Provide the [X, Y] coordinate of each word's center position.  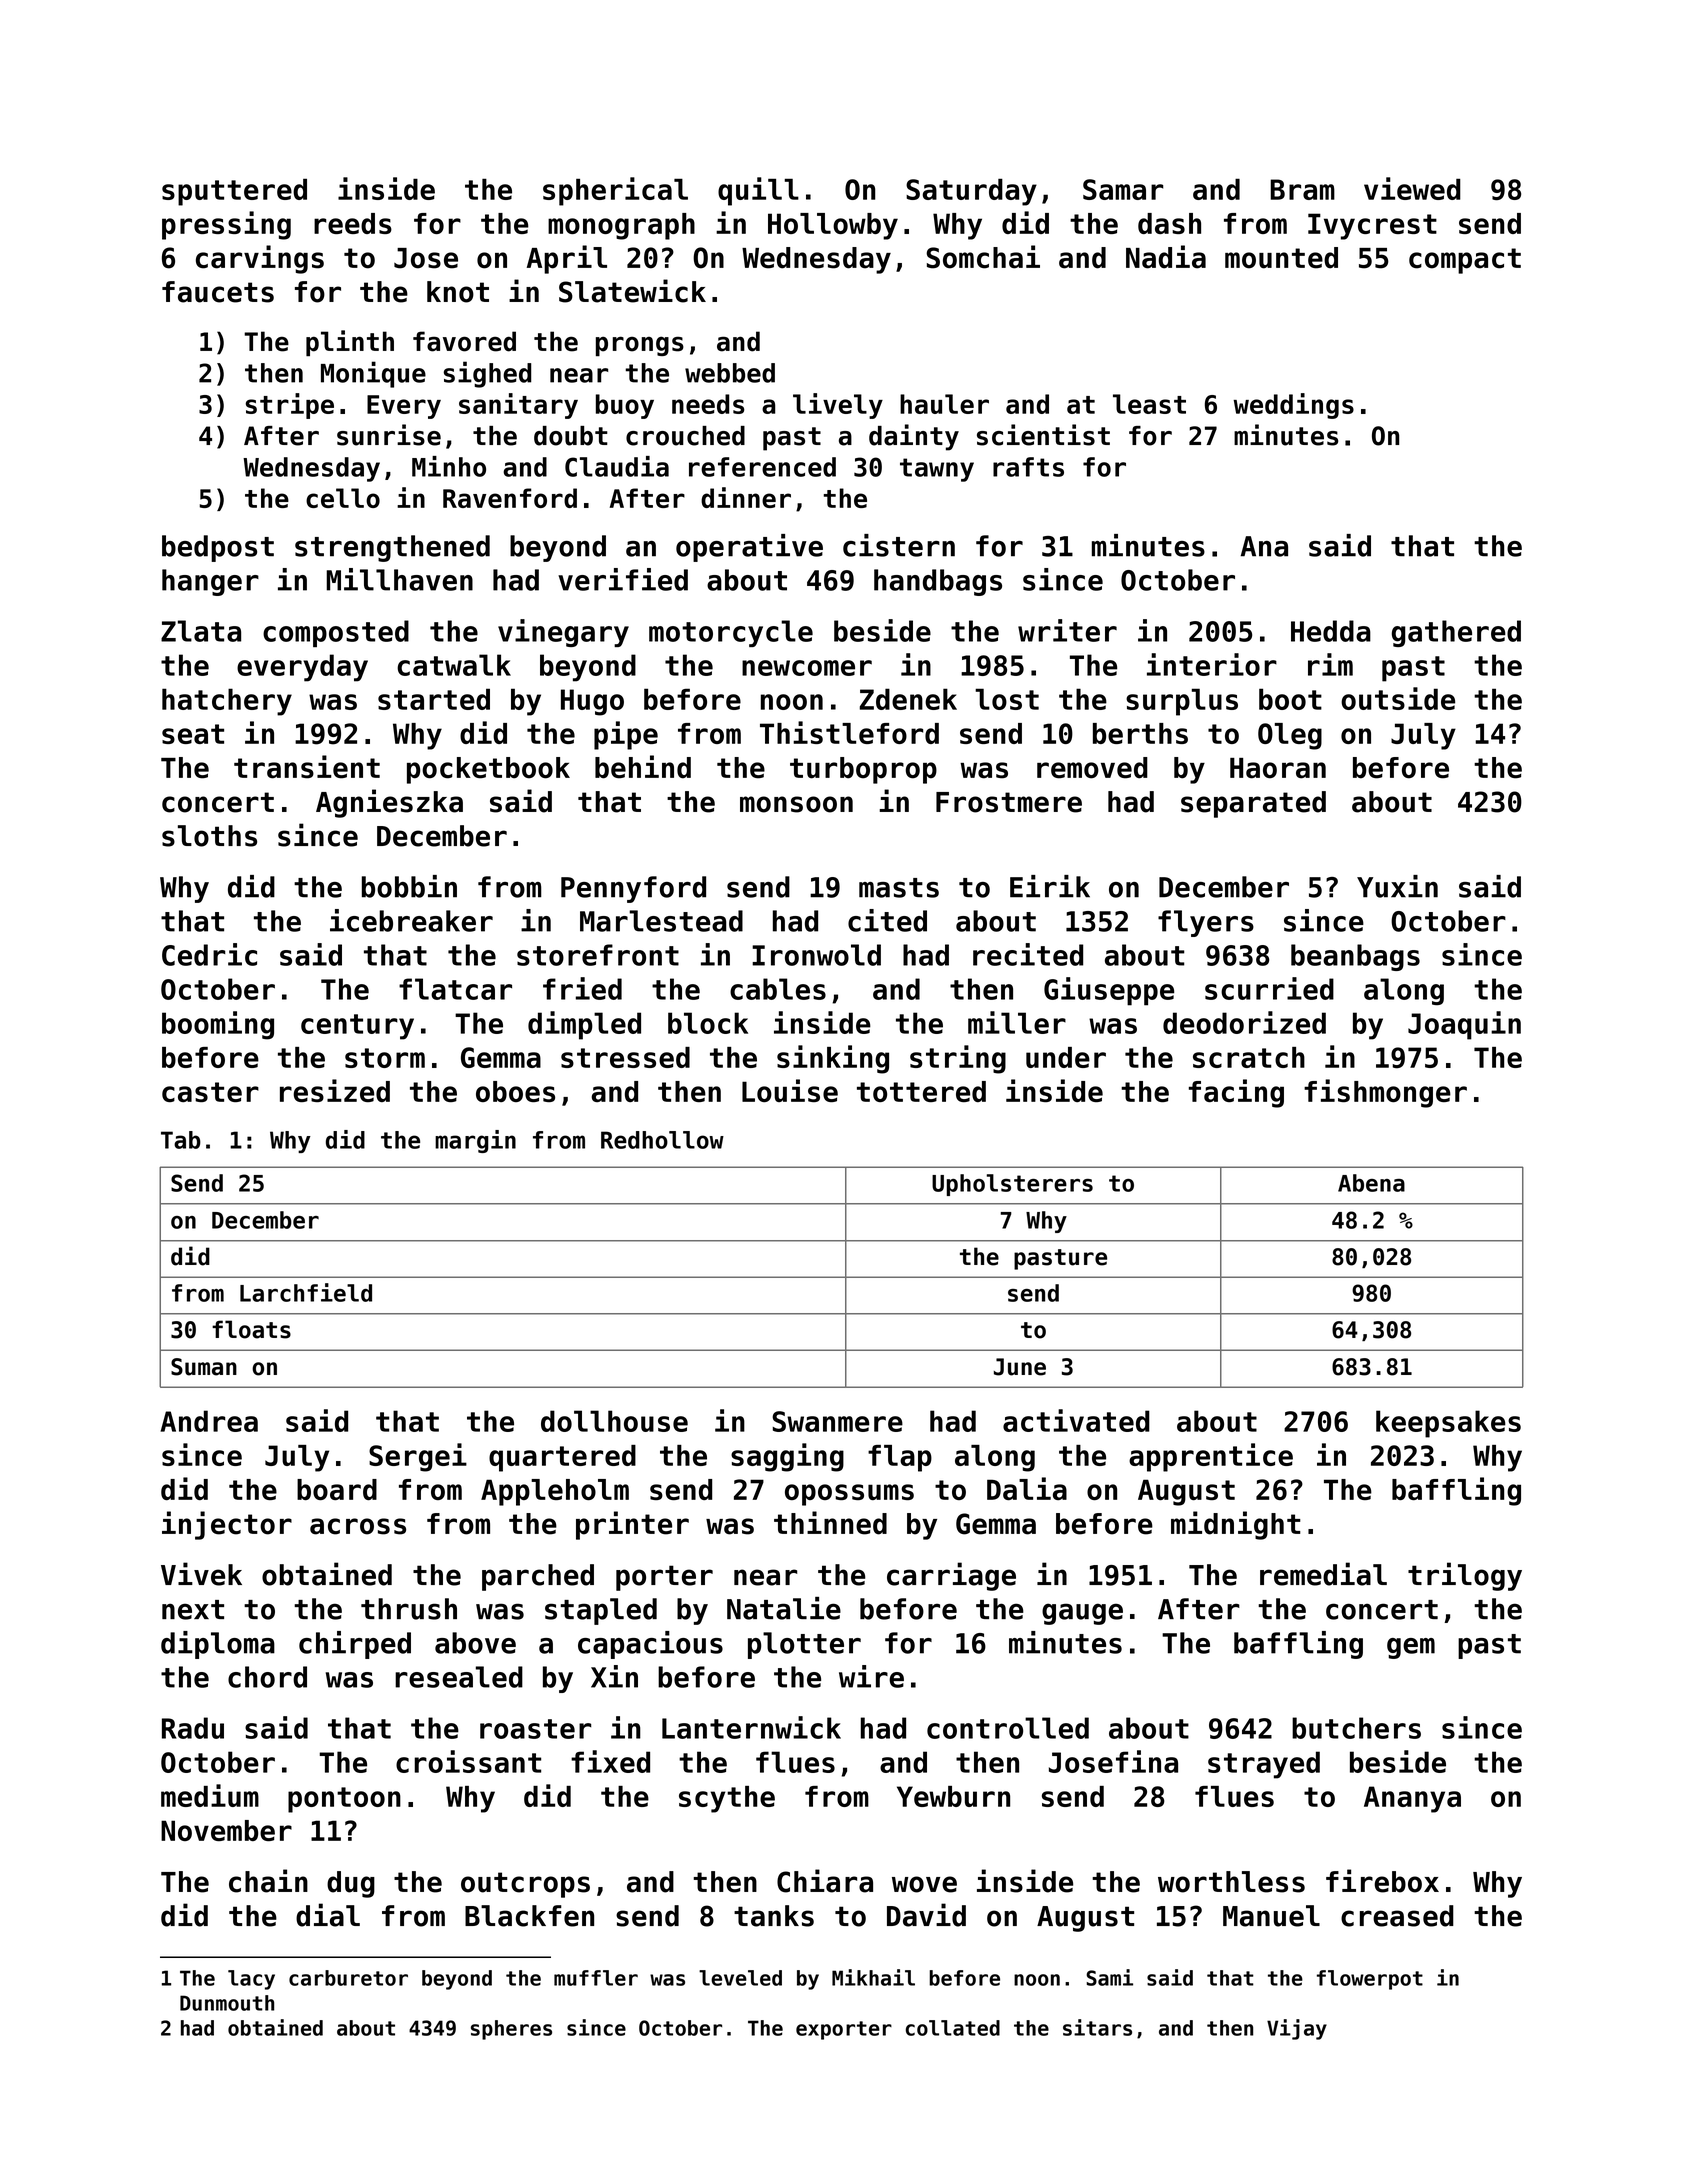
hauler [944, 404]
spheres [511, 2030]
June [1020, 1367]
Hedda [1331, 631]
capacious [650, 1645]
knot [458, 292]
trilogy [1465, 1576]
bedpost [218, 548]
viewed [1412, 188]
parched [538, 1577]
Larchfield [306, 1292]
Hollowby [833, 226]
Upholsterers [1012, 1185]
